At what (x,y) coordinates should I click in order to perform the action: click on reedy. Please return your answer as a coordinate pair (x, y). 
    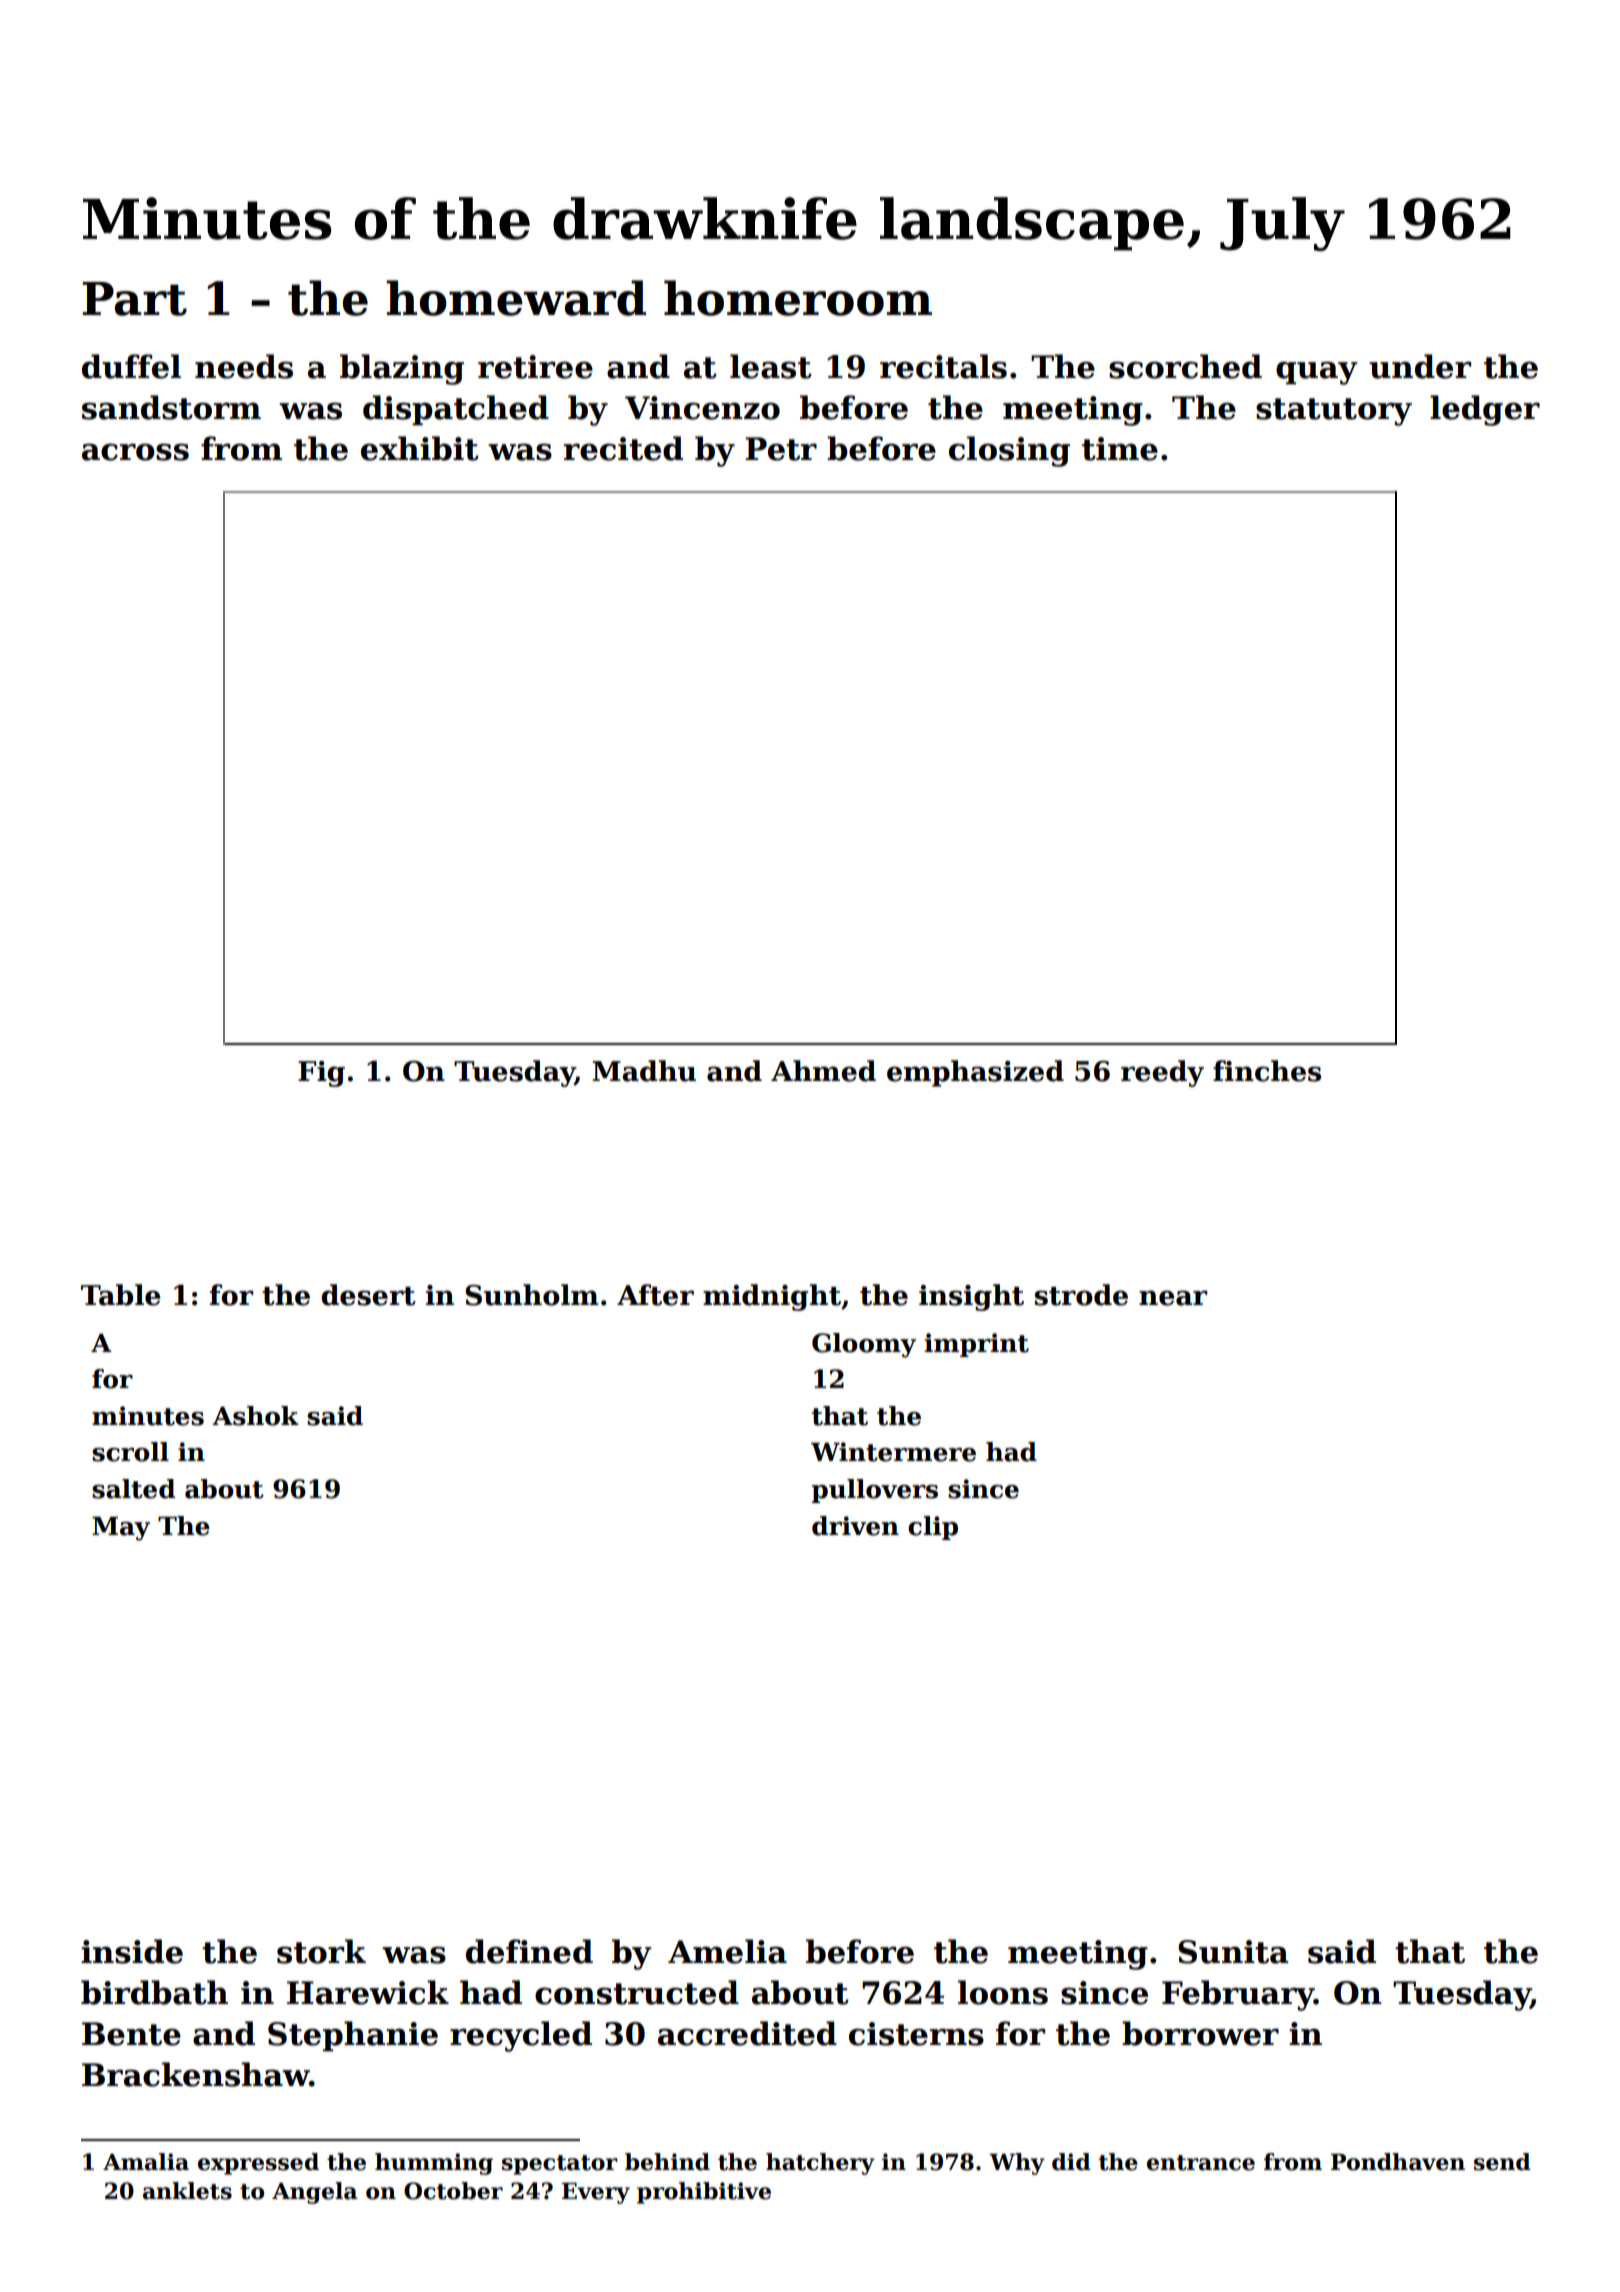
    Looking at the image, I should click on (1162, 1073).
